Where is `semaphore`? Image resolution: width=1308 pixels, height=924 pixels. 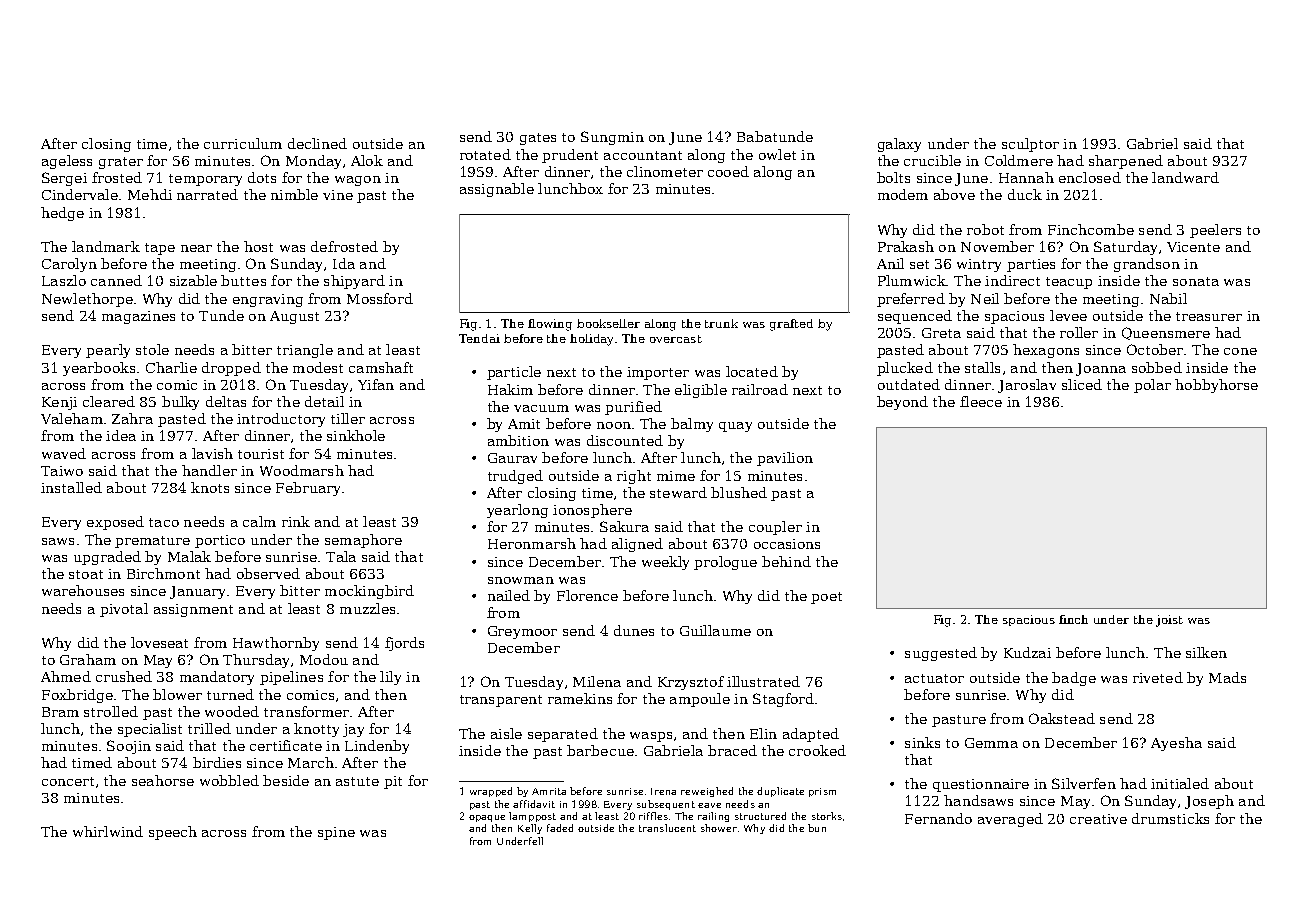 semaphore is located at coordinates (363, 541).
